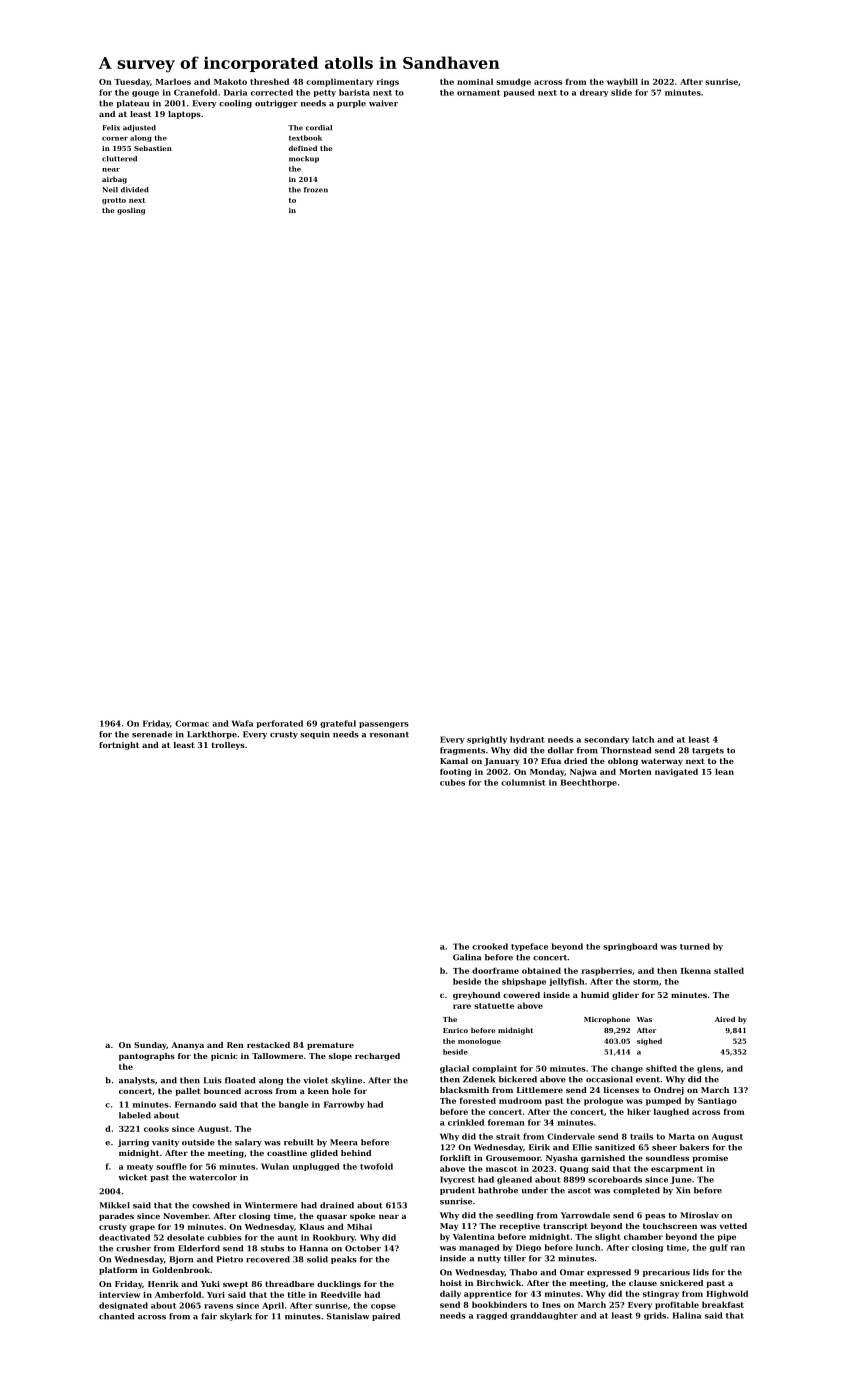 The width and height of the screenshot is (849, 1400). What do you see at coordinates (338, 724) in the screenshot?
I see `grateful` at bounding box center [338, 724].
